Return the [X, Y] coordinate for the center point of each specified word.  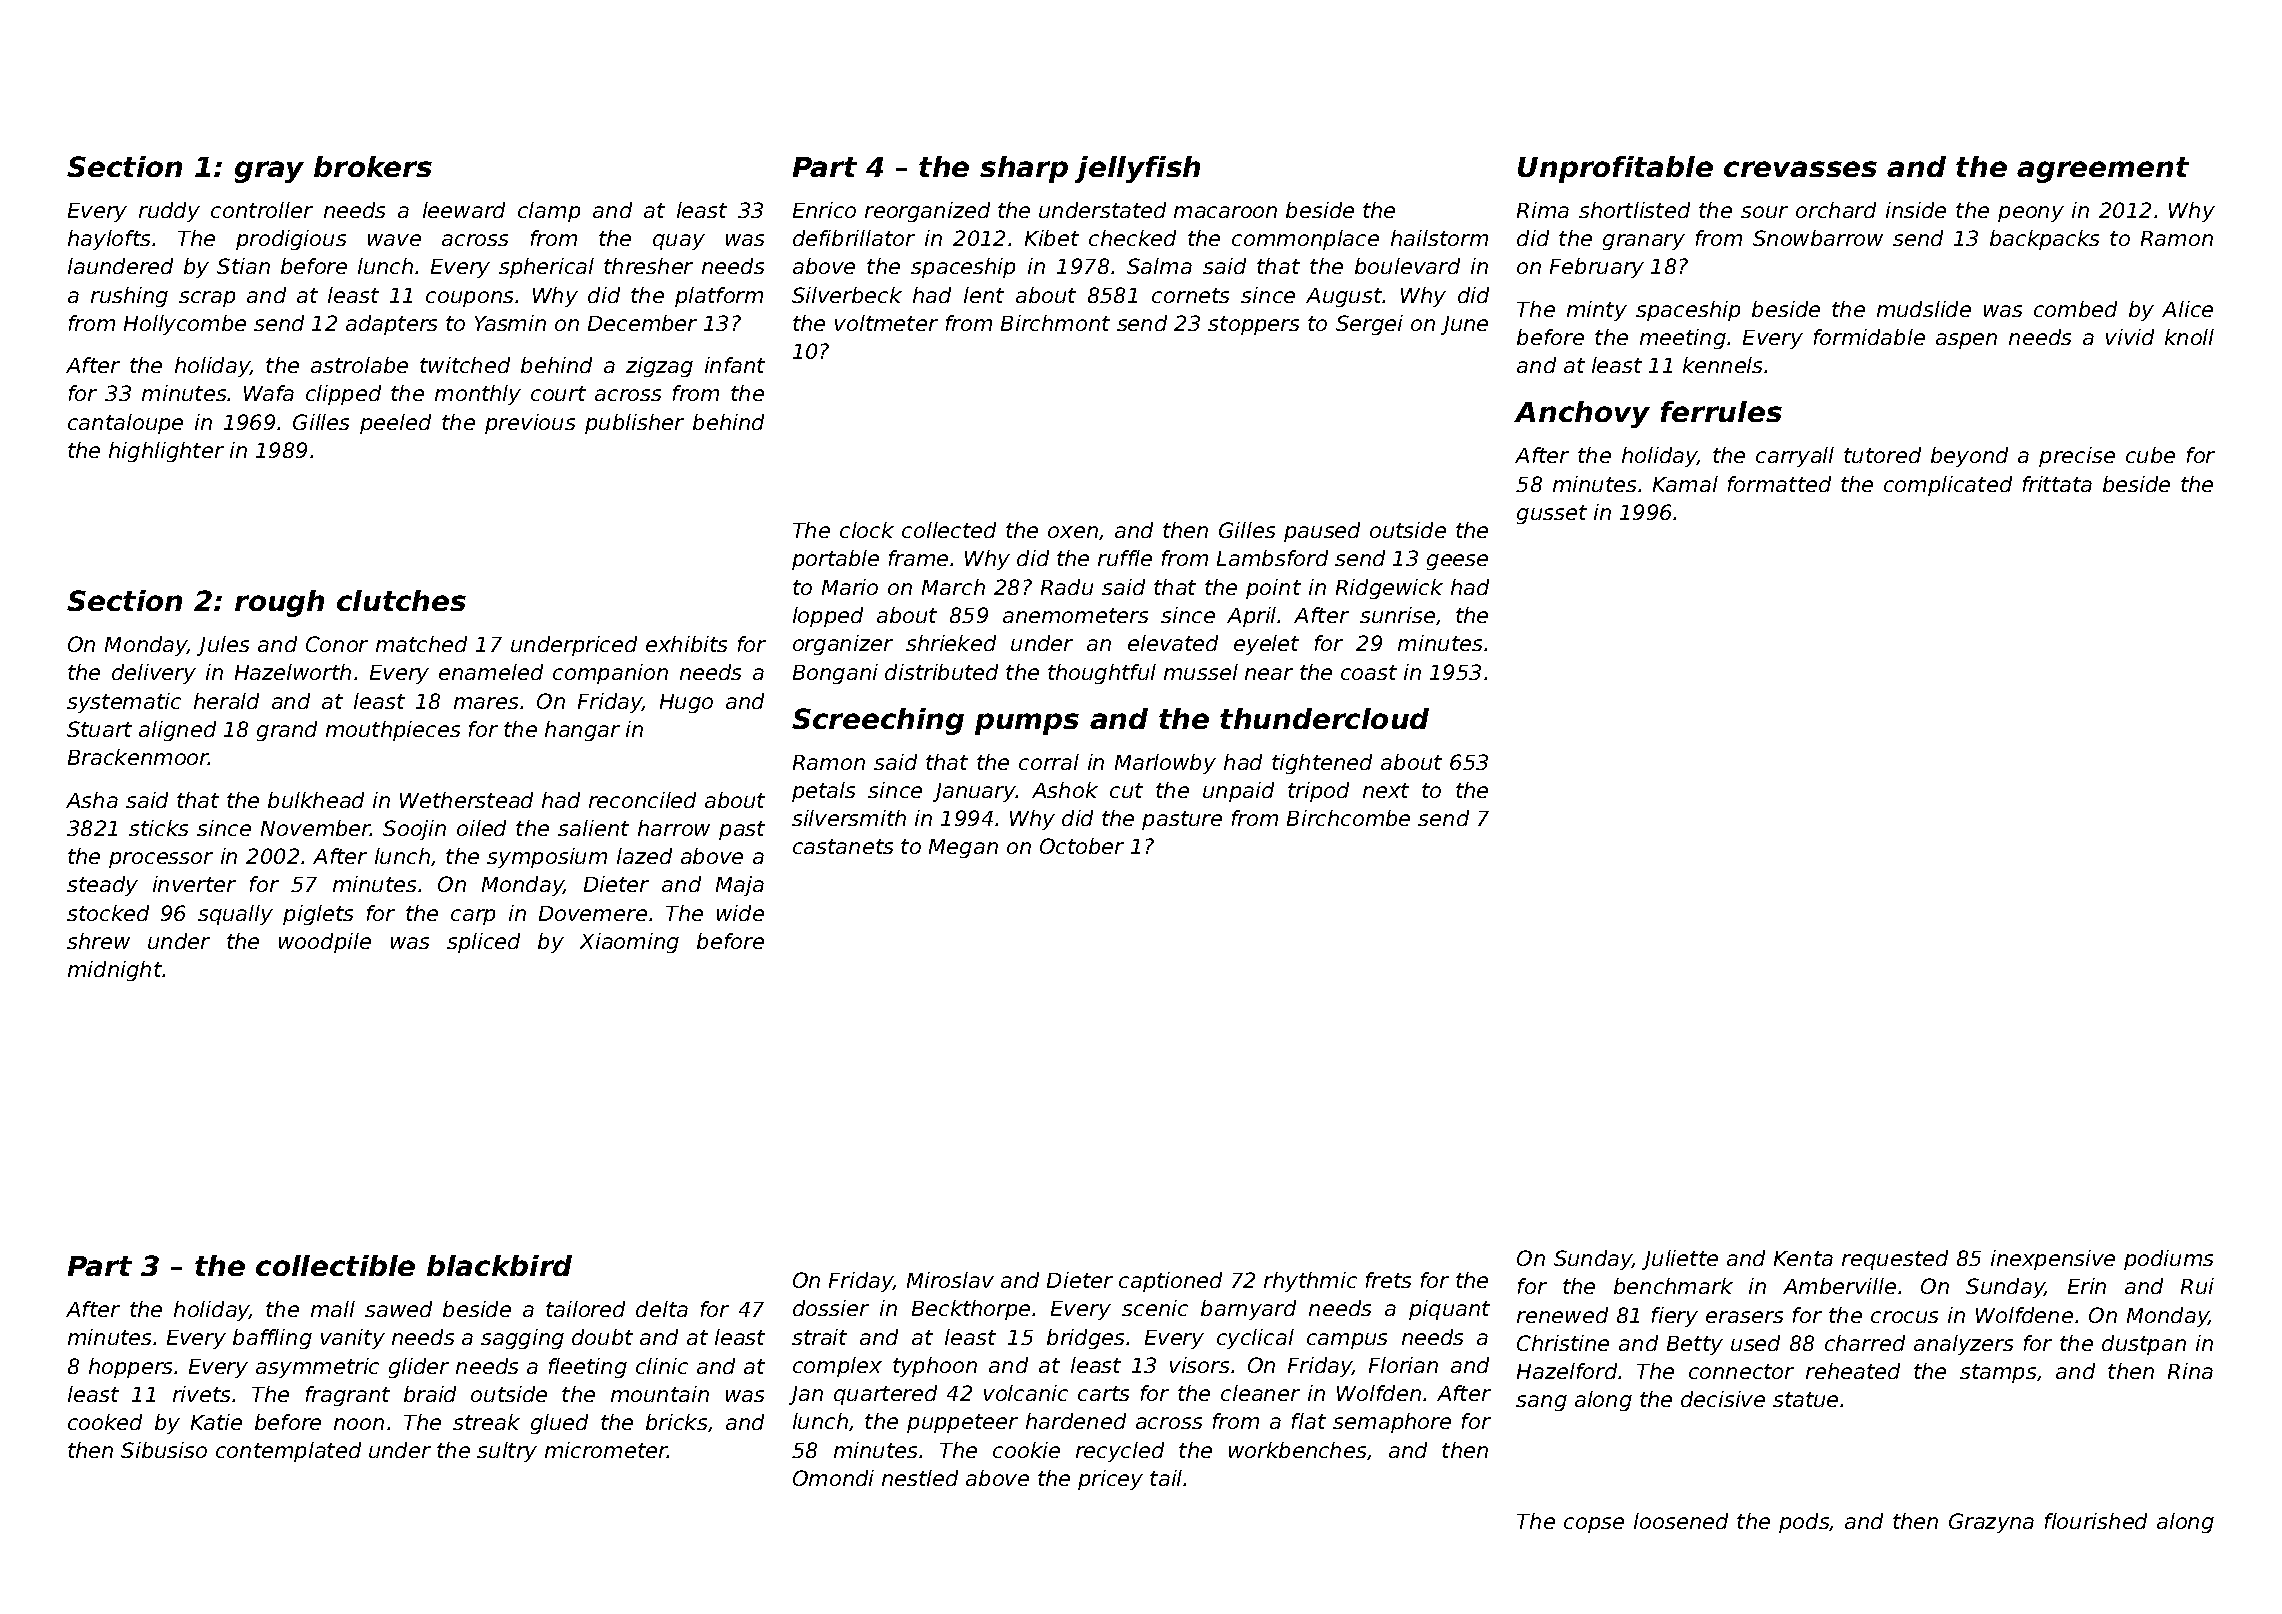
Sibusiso [164, 1450]
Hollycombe [185, 325]
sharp [1024, 169]
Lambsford [1272, 558]
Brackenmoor [138, 757]
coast [1369, 672]
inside [1916, 210]
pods [1804, 1523]
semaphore [1392, 1423]
